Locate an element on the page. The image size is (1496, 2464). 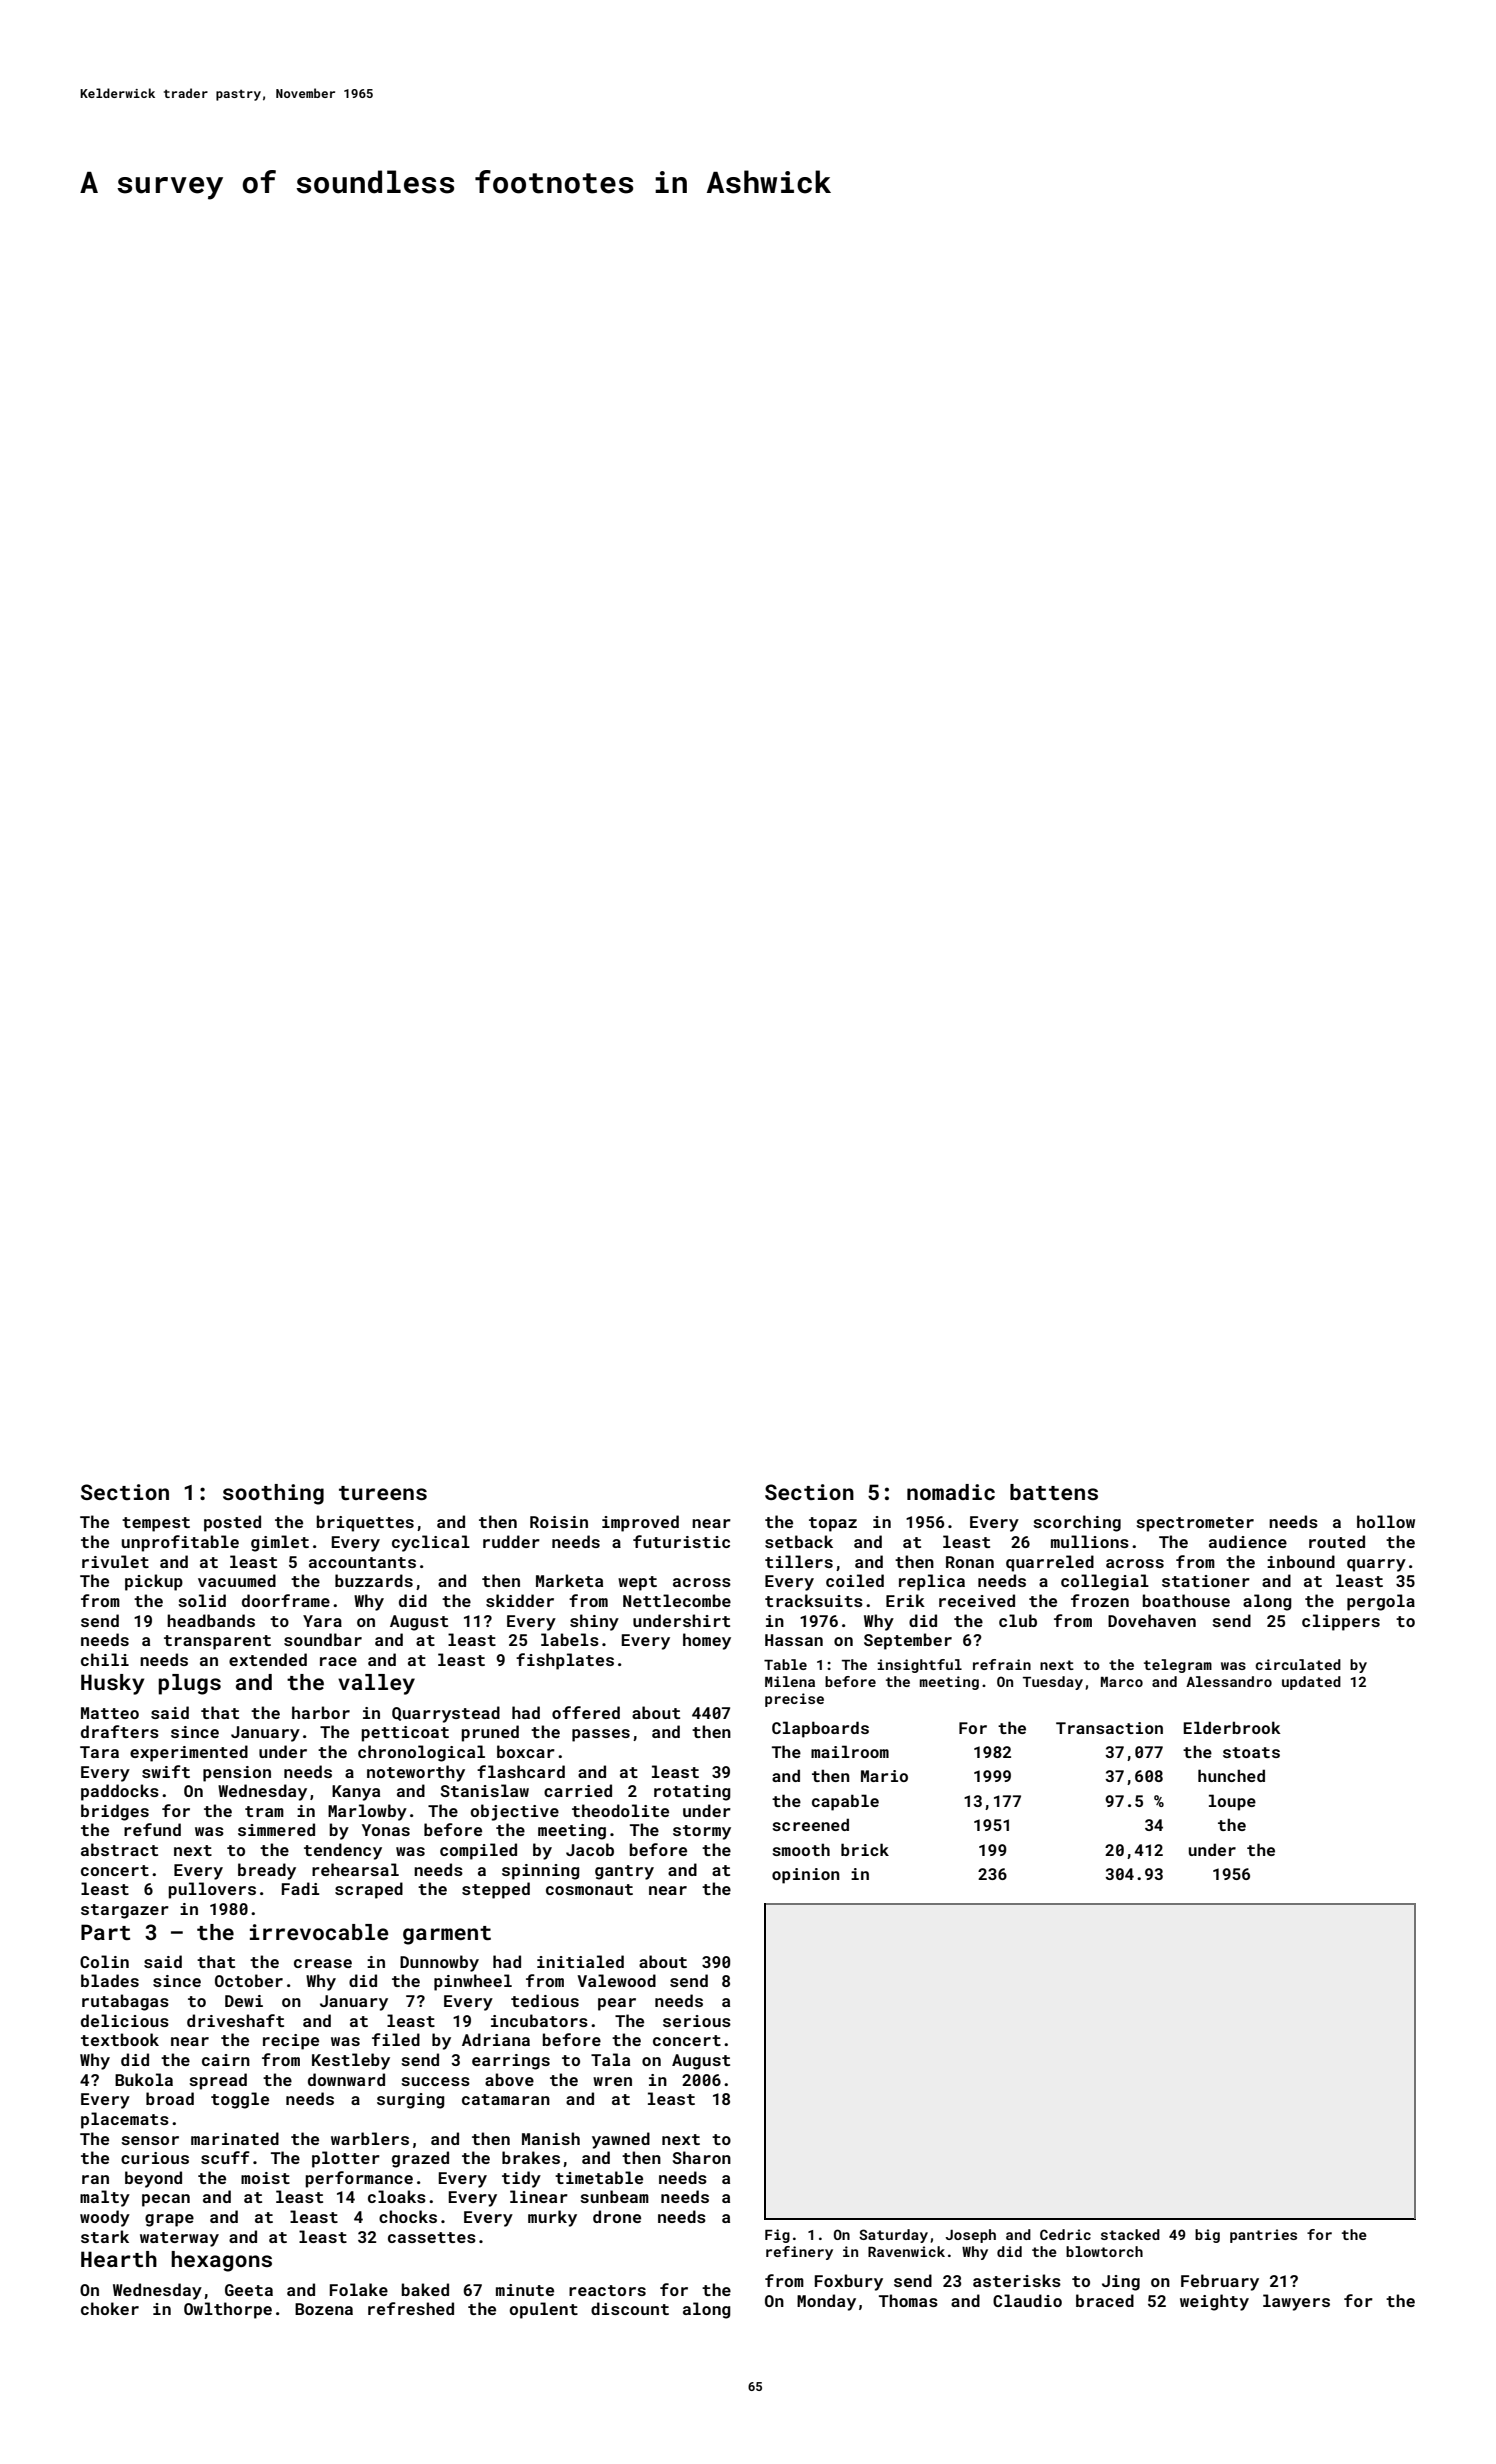
Hearth is located at coordinates (119, 2259).
